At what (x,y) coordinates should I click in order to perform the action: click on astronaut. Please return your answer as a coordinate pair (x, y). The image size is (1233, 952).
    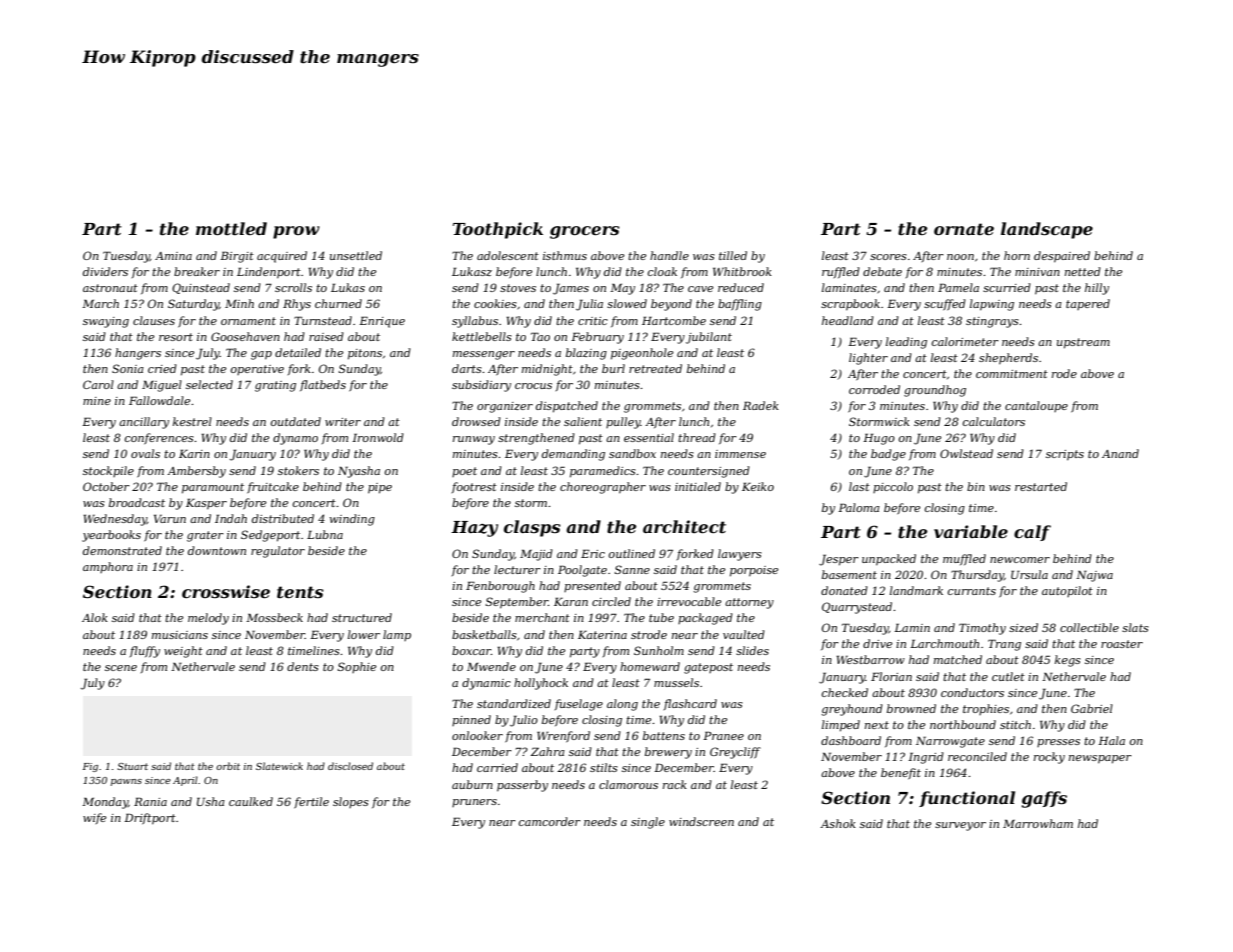
    Looking at the image, I should click on (110, 288).
